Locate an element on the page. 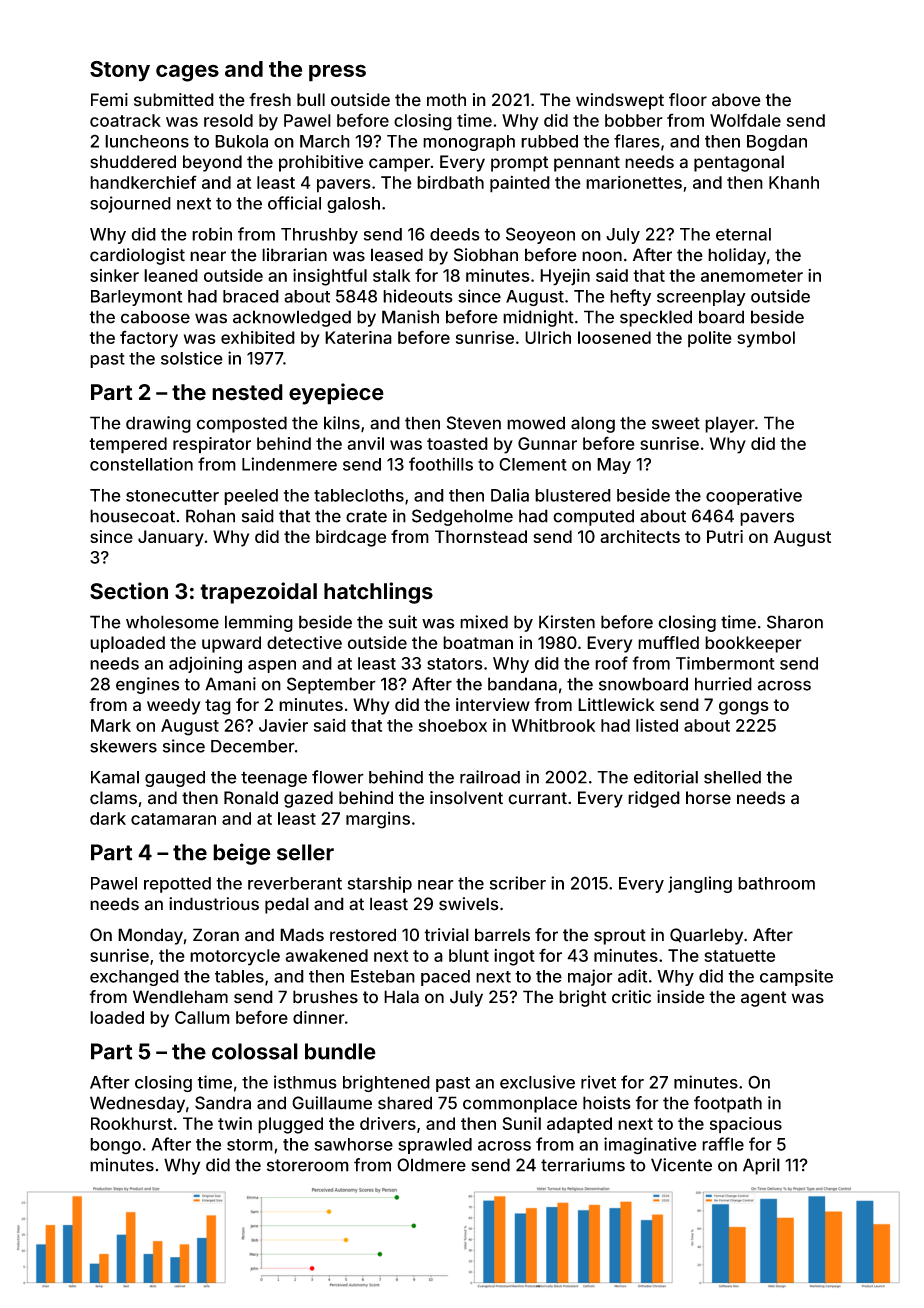  cages is located at coordinates (187, 73).
